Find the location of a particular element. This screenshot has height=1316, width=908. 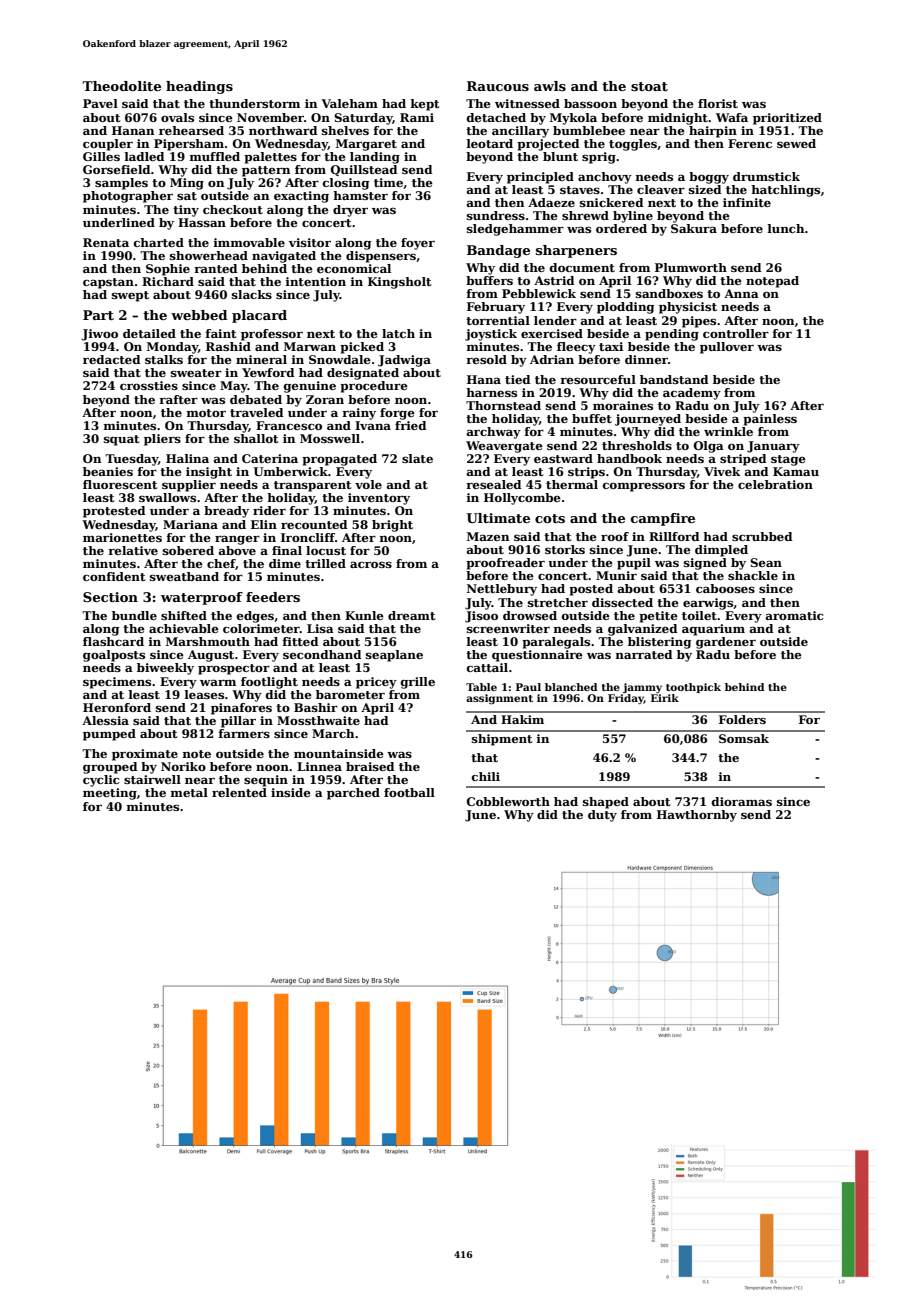

samples is located at coordinates (121, 184).
